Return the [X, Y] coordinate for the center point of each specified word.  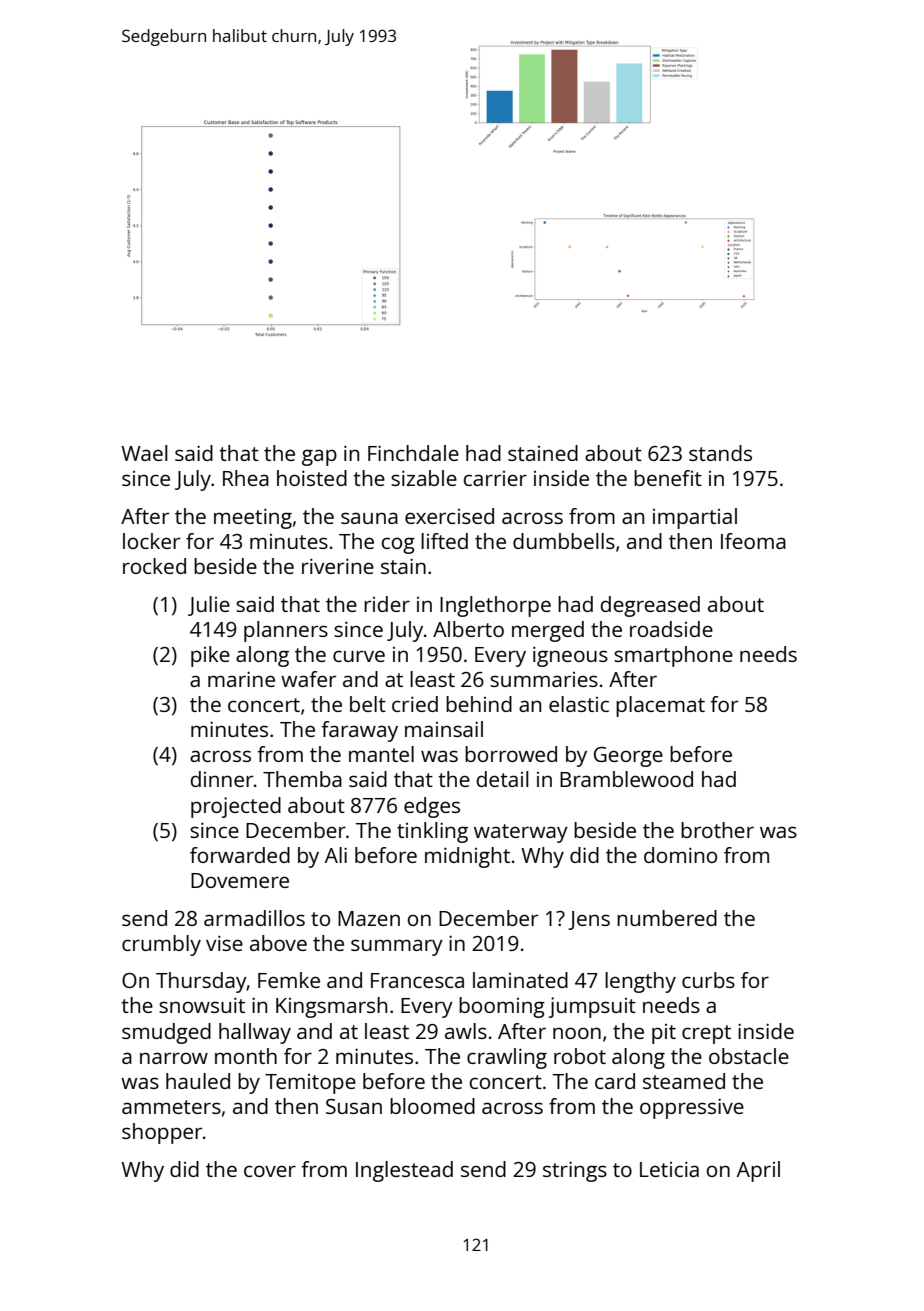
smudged [166, 1033]
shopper [162, 1133]
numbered [667, 918]
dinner [222, 779]
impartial [695, 518]
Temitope [310, 1084]
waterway [521, 833]
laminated [520, 980]
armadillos [254, 918]
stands [720, 453]
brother [717, 830]
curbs [708, 980]
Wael [144, 453]
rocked [154, 566]
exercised [449, 516]
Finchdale [413, 453]
